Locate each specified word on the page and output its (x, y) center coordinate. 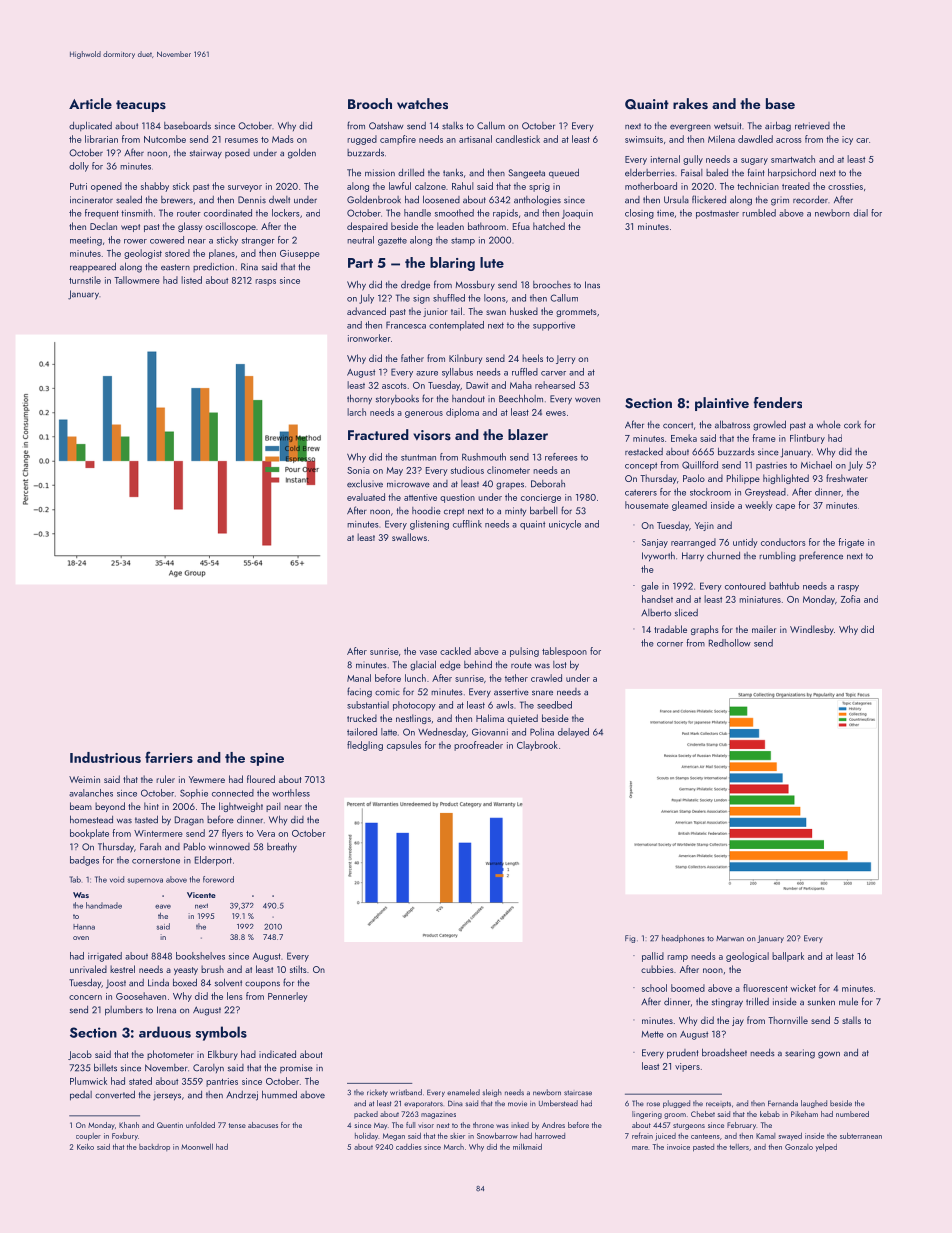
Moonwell (197, 1147)
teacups (141, 106)
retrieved (812, 126)
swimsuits (644, 139)
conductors (783, 542)
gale (650, 587)
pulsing (524, 652)
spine (267, 759)
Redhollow (730, 643)
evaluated (366, 497)
